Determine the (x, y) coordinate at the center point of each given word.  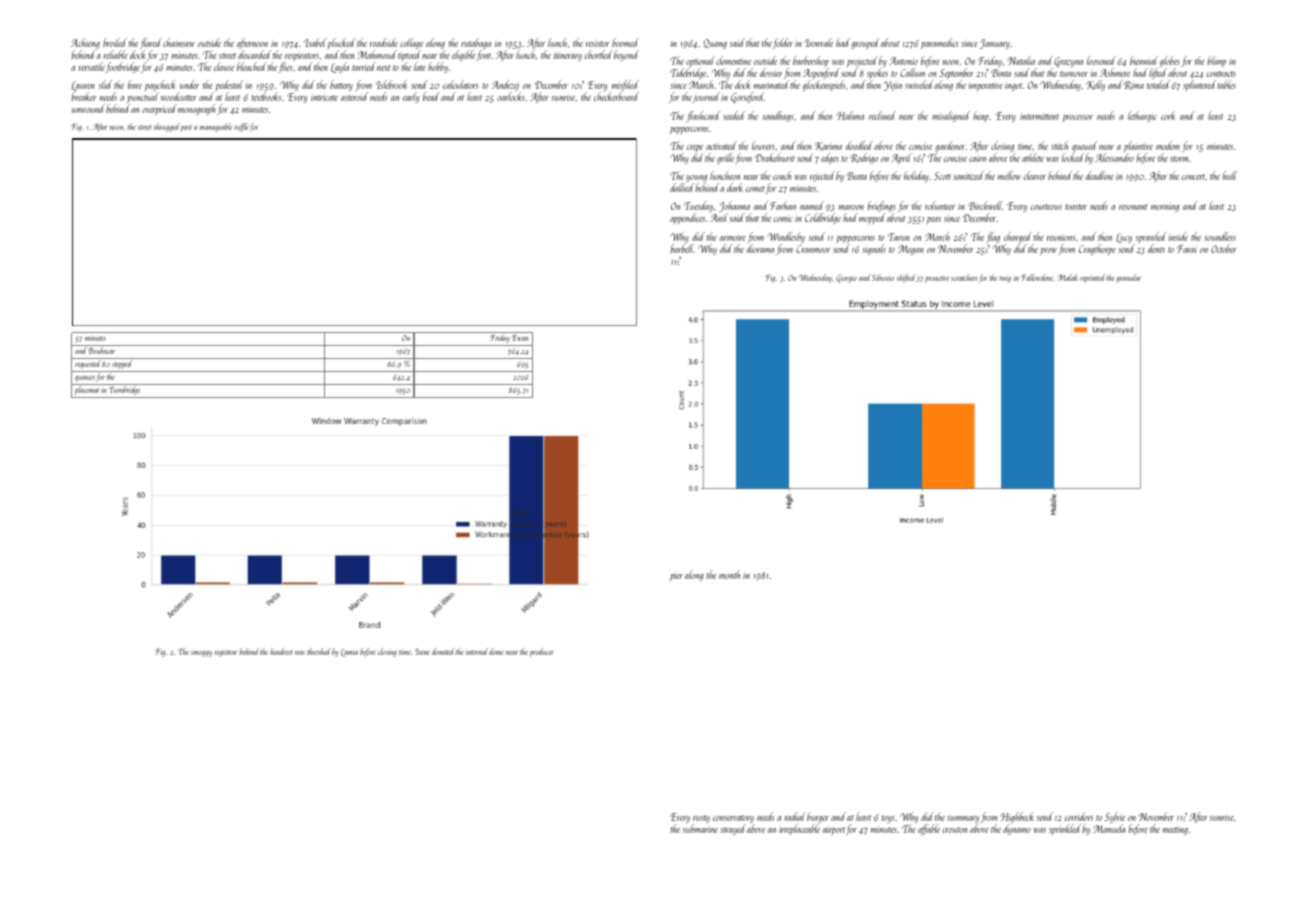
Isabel (315, 42)
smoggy (201, 654)
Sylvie (1115, 817)
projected (862, 62)
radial (795, 816)
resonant (1133, 207)
